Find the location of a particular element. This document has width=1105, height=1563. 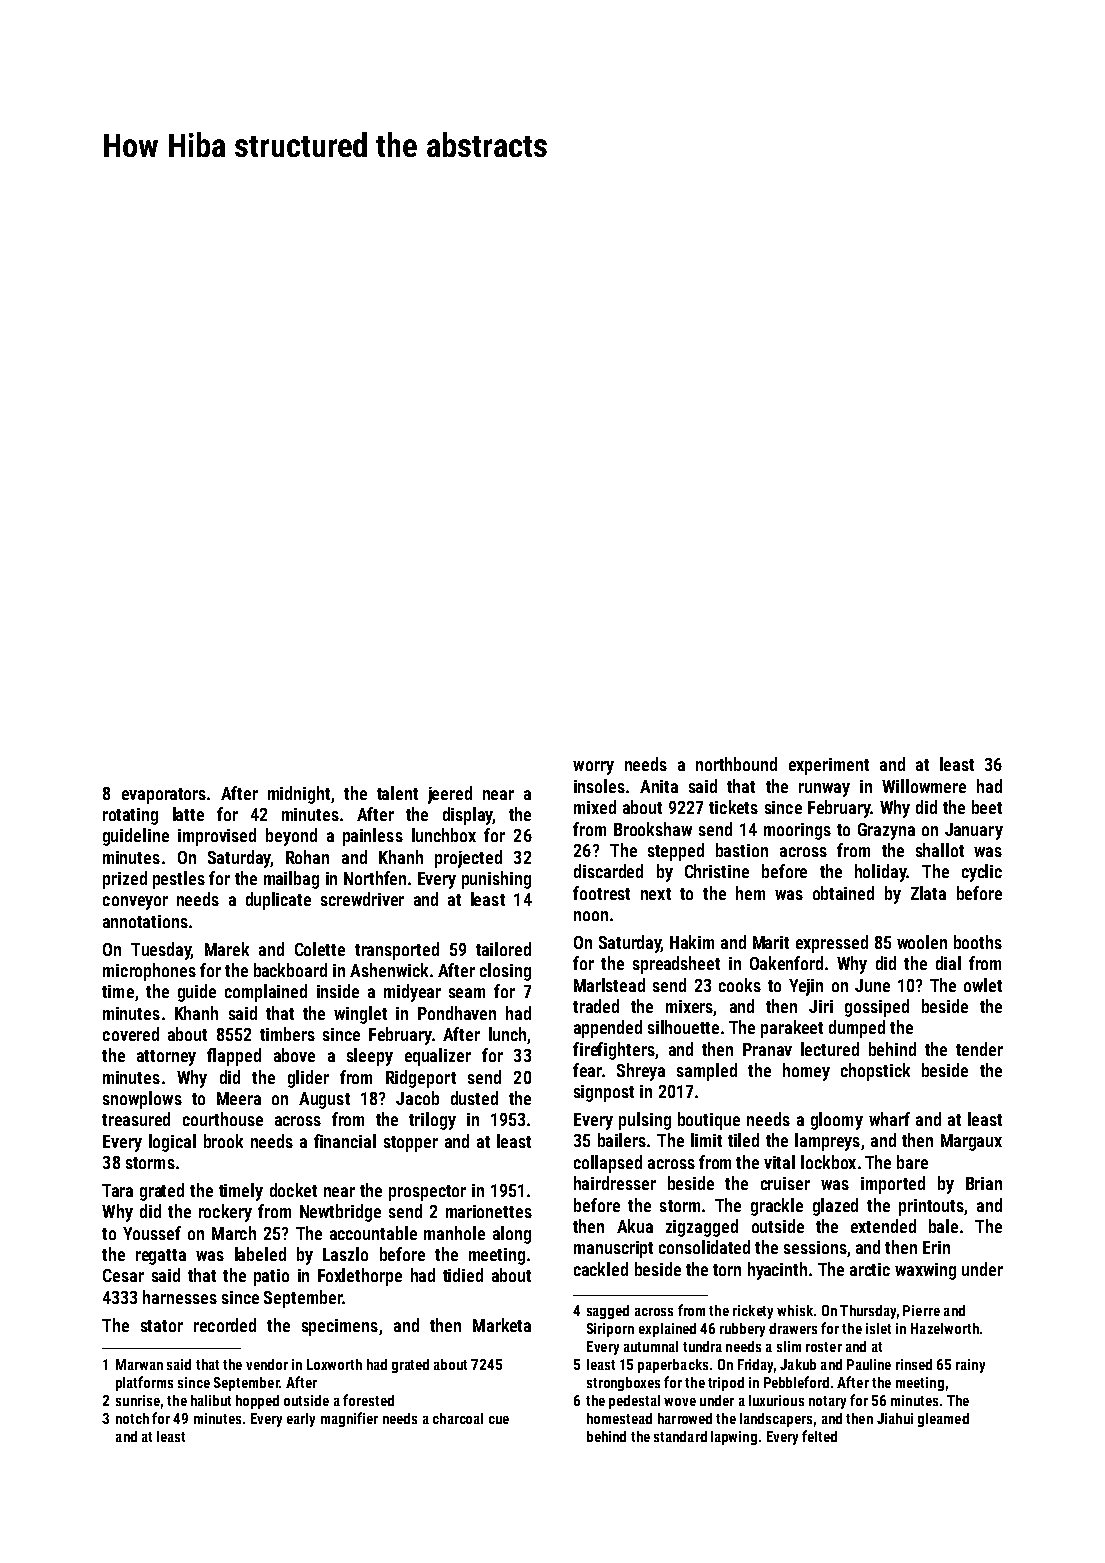

regatta is located at coordinates (161, 1257).
